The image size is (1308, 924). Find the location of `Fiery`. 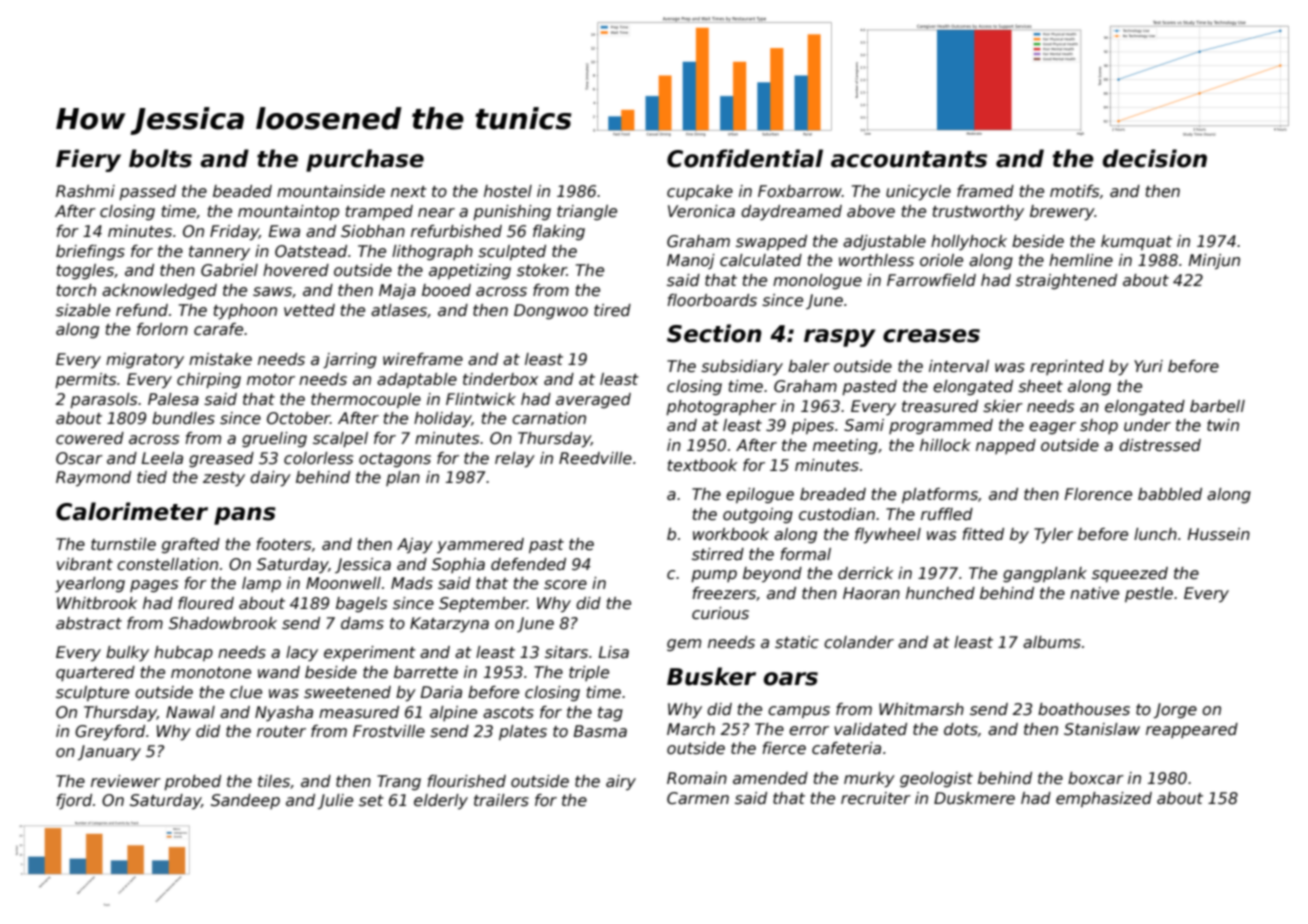

Fiery is located at coordinates (88, 160).
